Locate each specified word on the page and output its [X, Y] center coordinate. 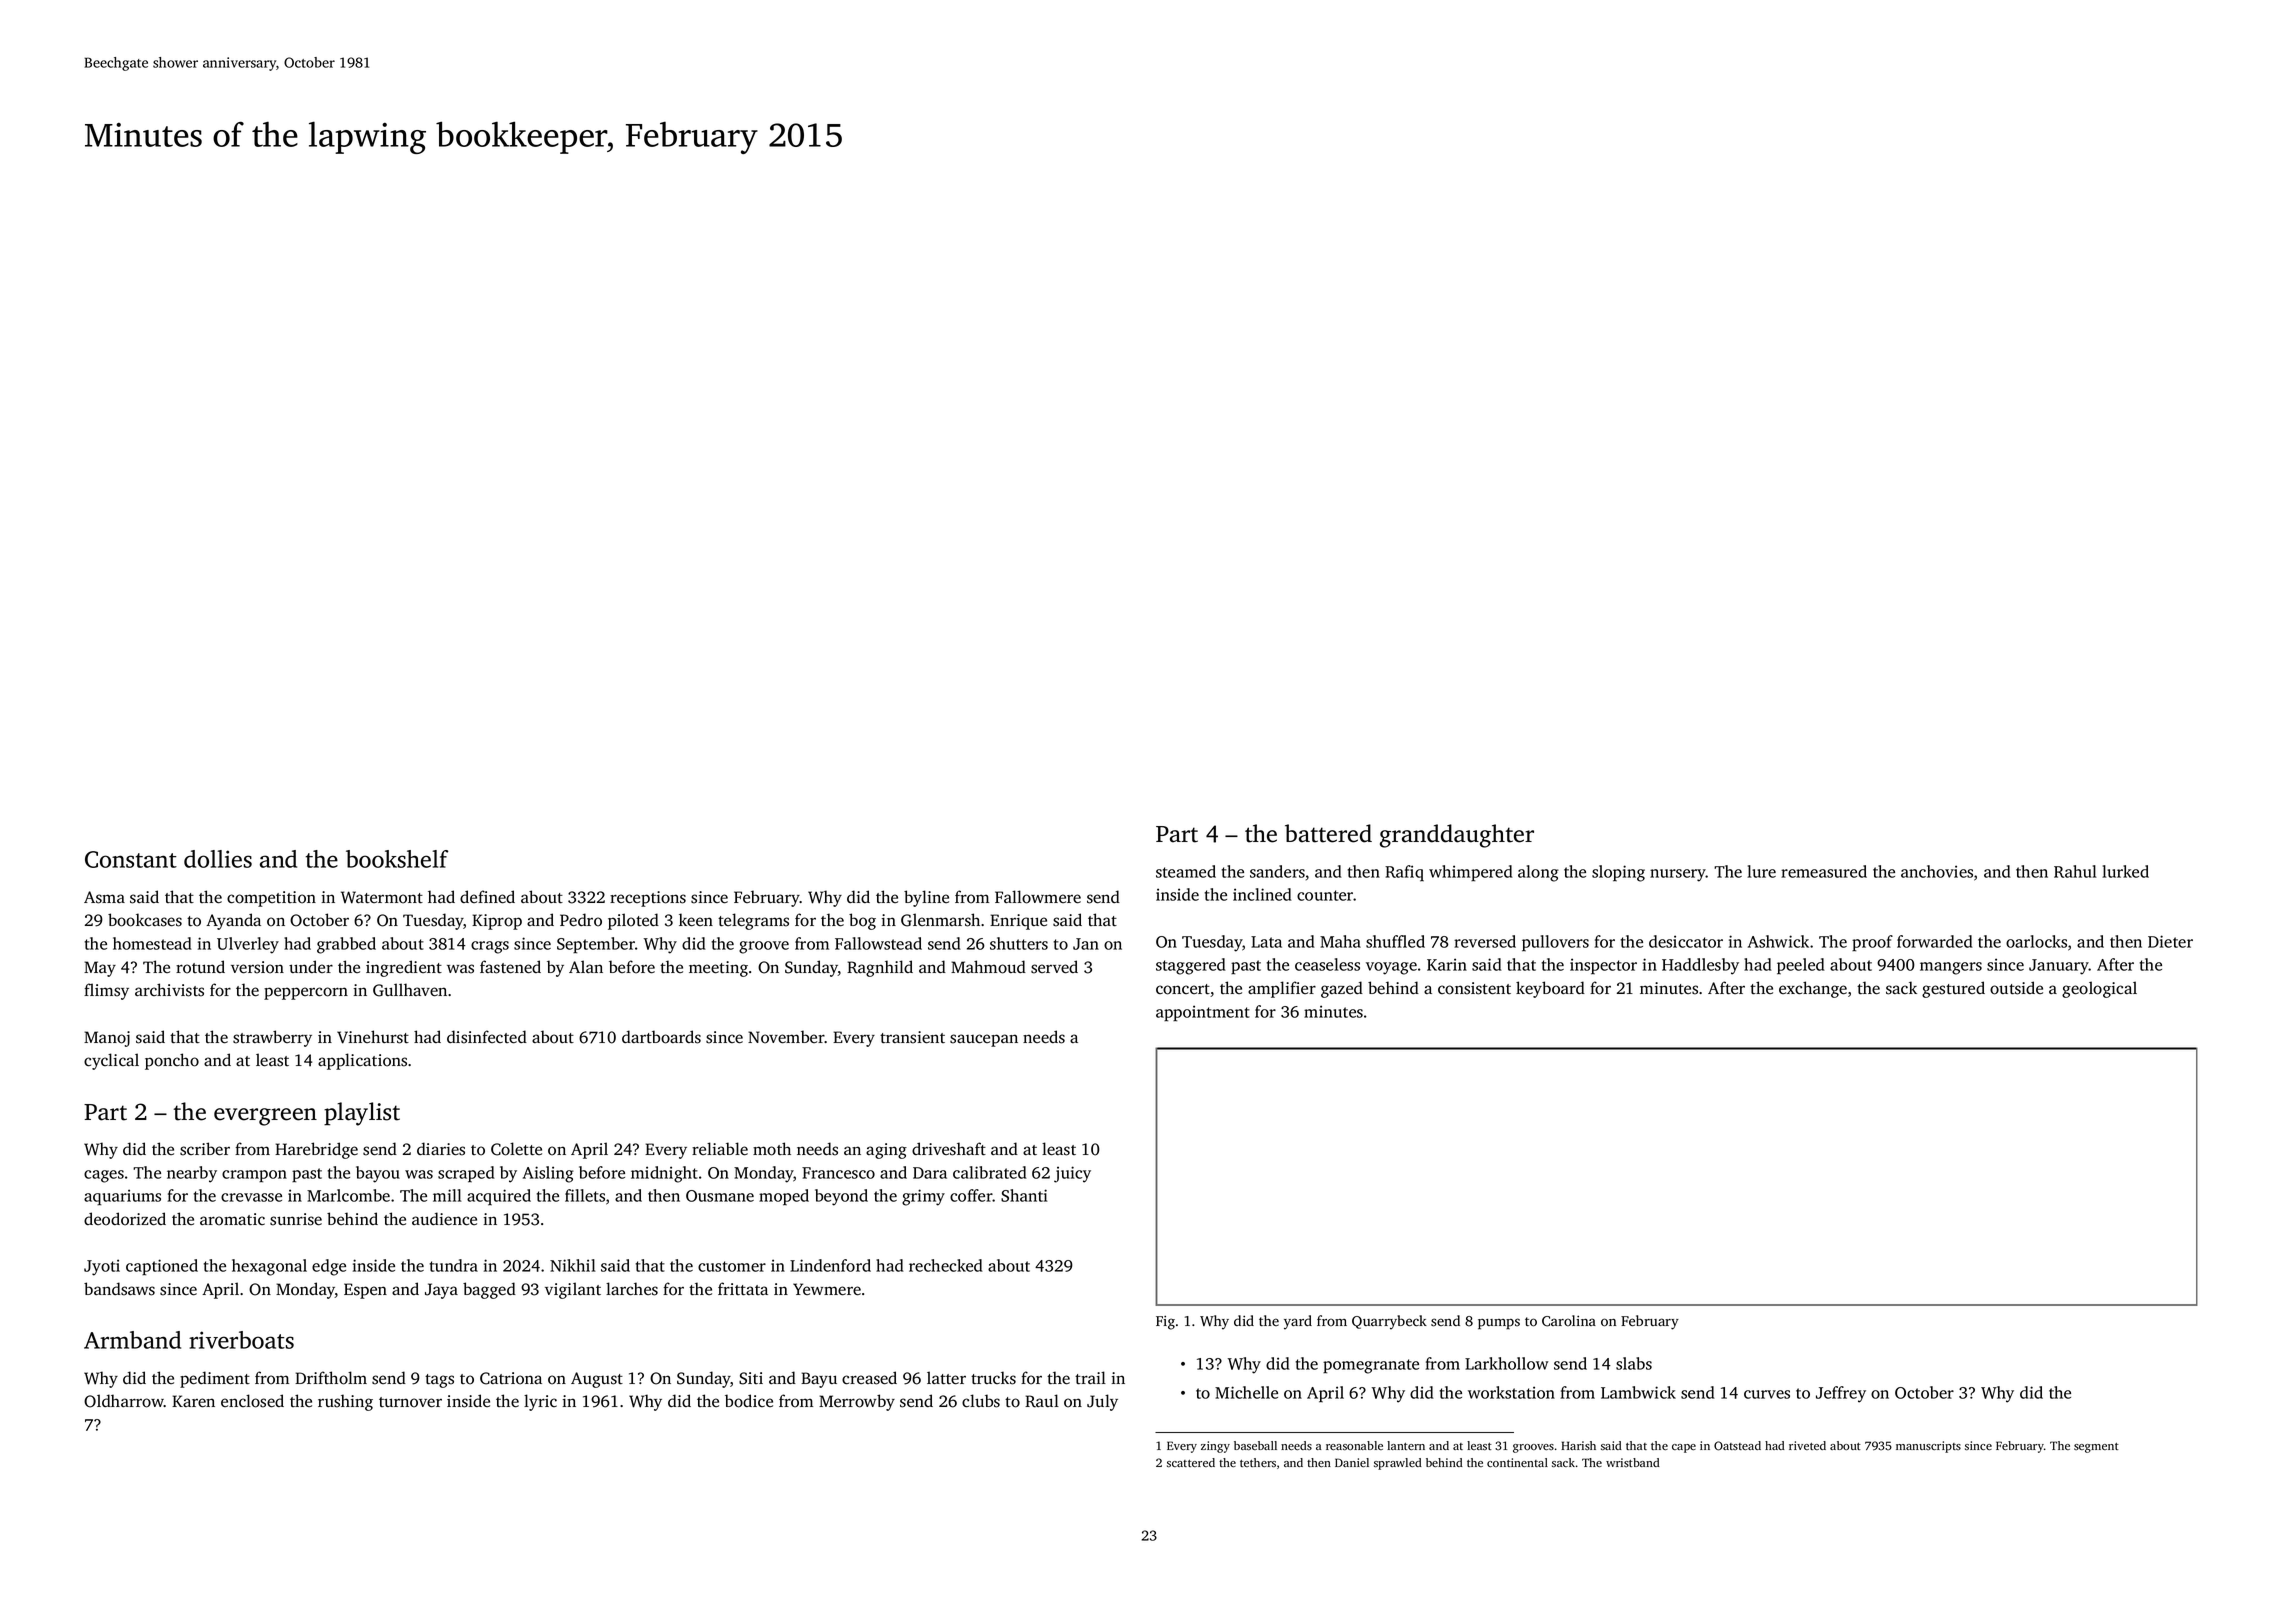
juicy [1072, 1174]
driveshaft [949, 1149]
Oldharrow [124, 1401]
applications [362, 1061]
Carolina [1569, 1321]
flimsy [106, 991]
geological [2099, 989]
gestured [1953, 989]
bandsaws [119, 1289]
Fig [1165, 1322]
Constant [131, 859]
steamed [1186, 871]
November [786, 1037]
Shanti [1024, 1195]
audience [444, 1219]
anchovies [1937, 871]
